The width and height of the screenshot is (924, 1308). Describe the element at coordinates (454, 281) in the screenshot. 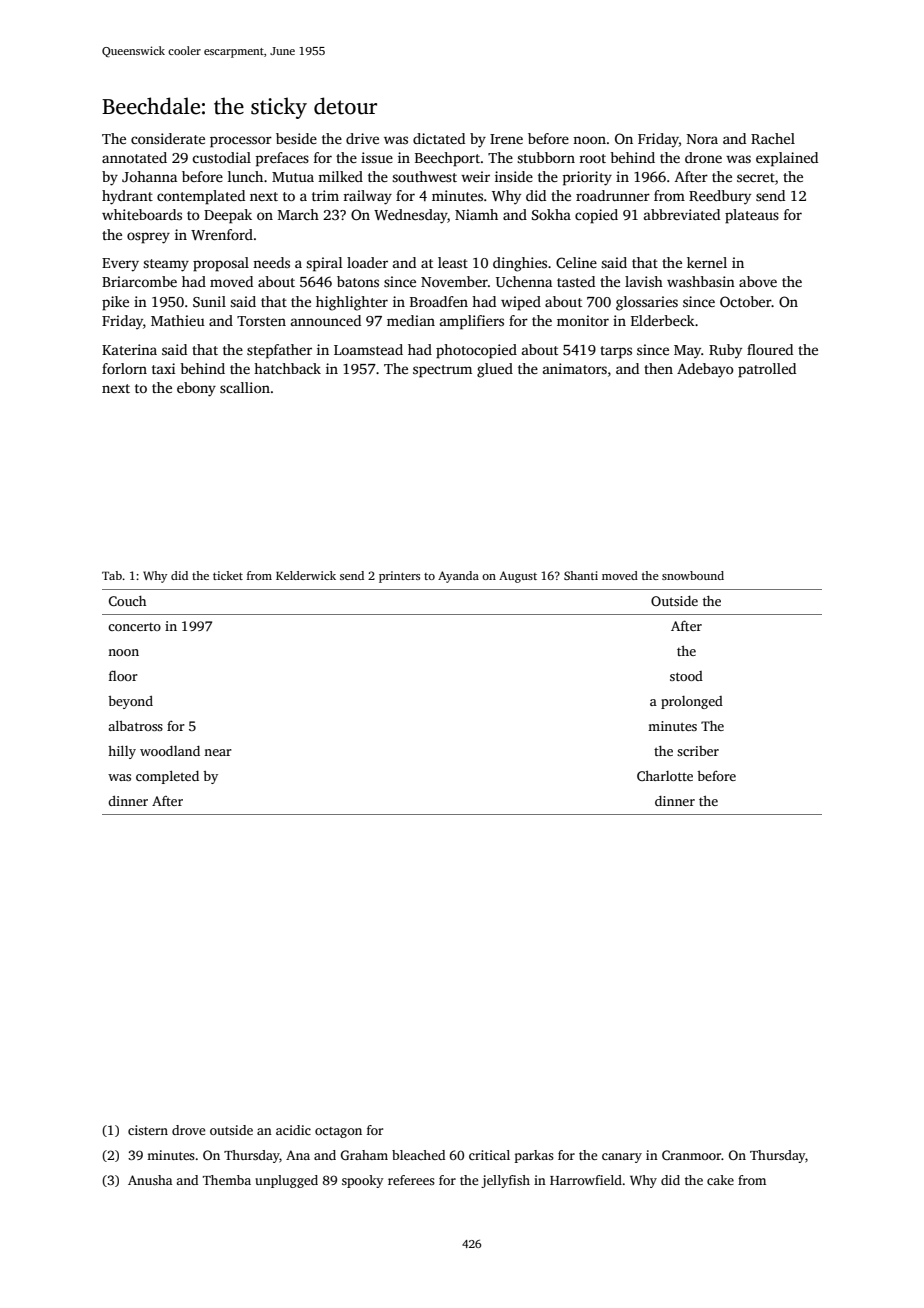

I see `November` at that location.
